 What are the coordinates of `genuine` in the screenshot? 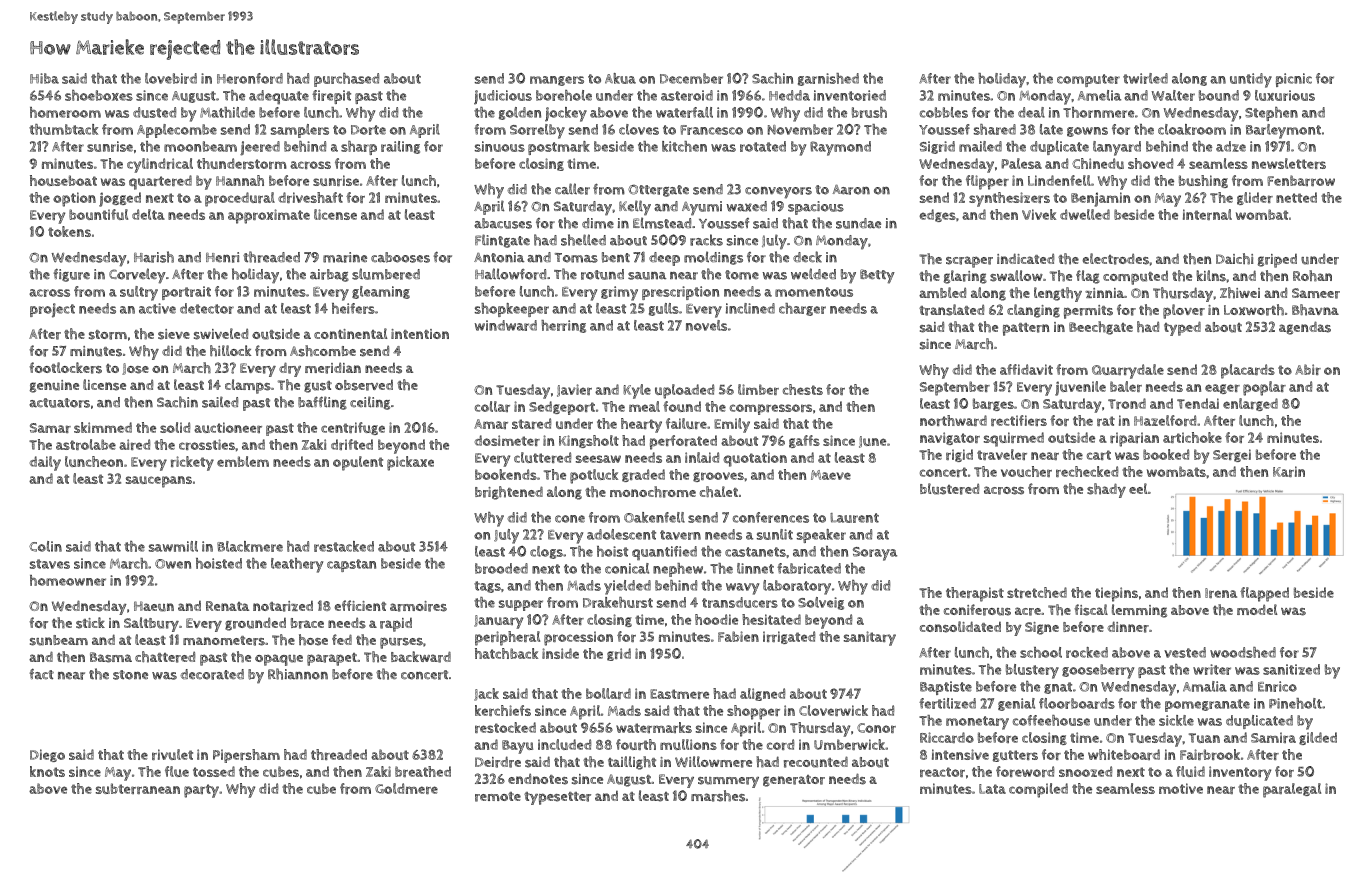 It's located at (54, 386).
